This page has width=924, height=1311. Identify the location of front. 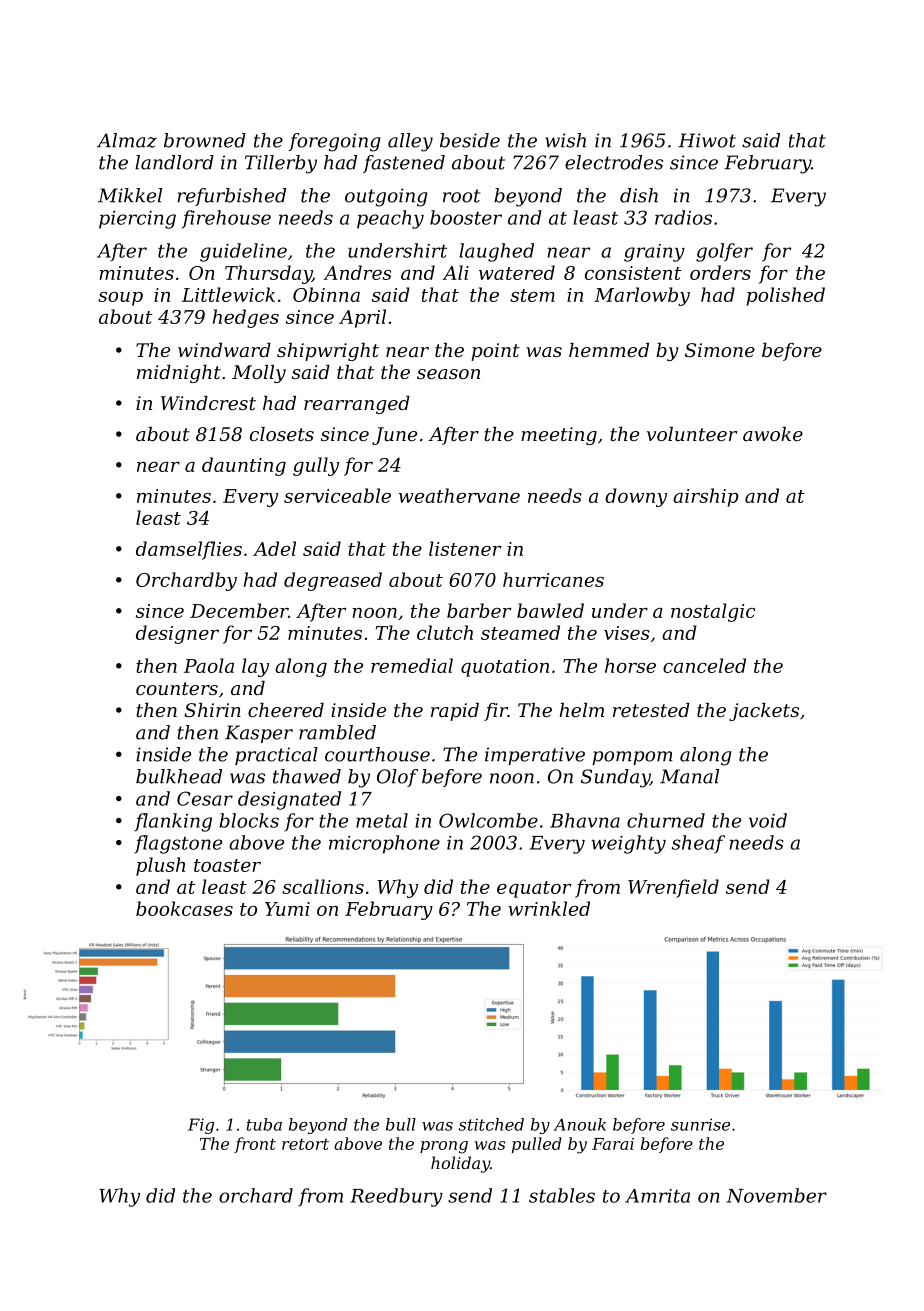
(255, 1145).
